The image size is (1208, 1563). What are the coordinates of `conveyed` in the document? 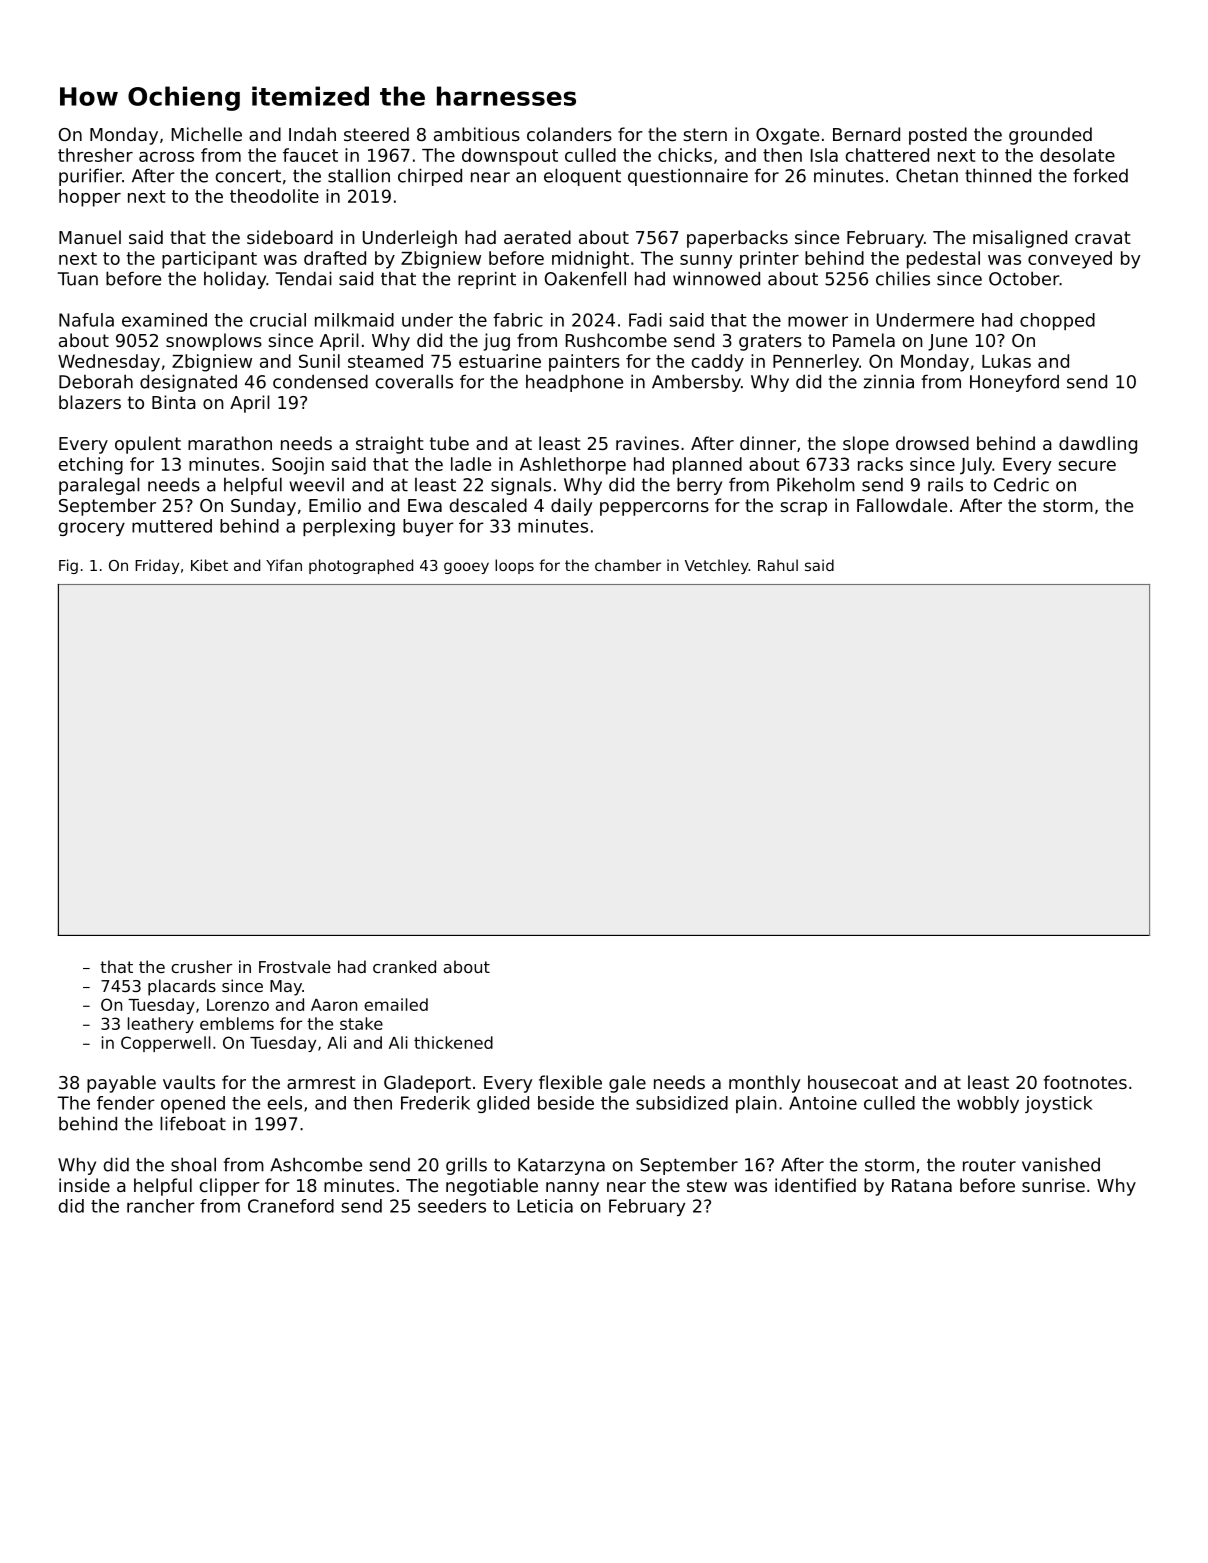 It's located at (1070, 260).
